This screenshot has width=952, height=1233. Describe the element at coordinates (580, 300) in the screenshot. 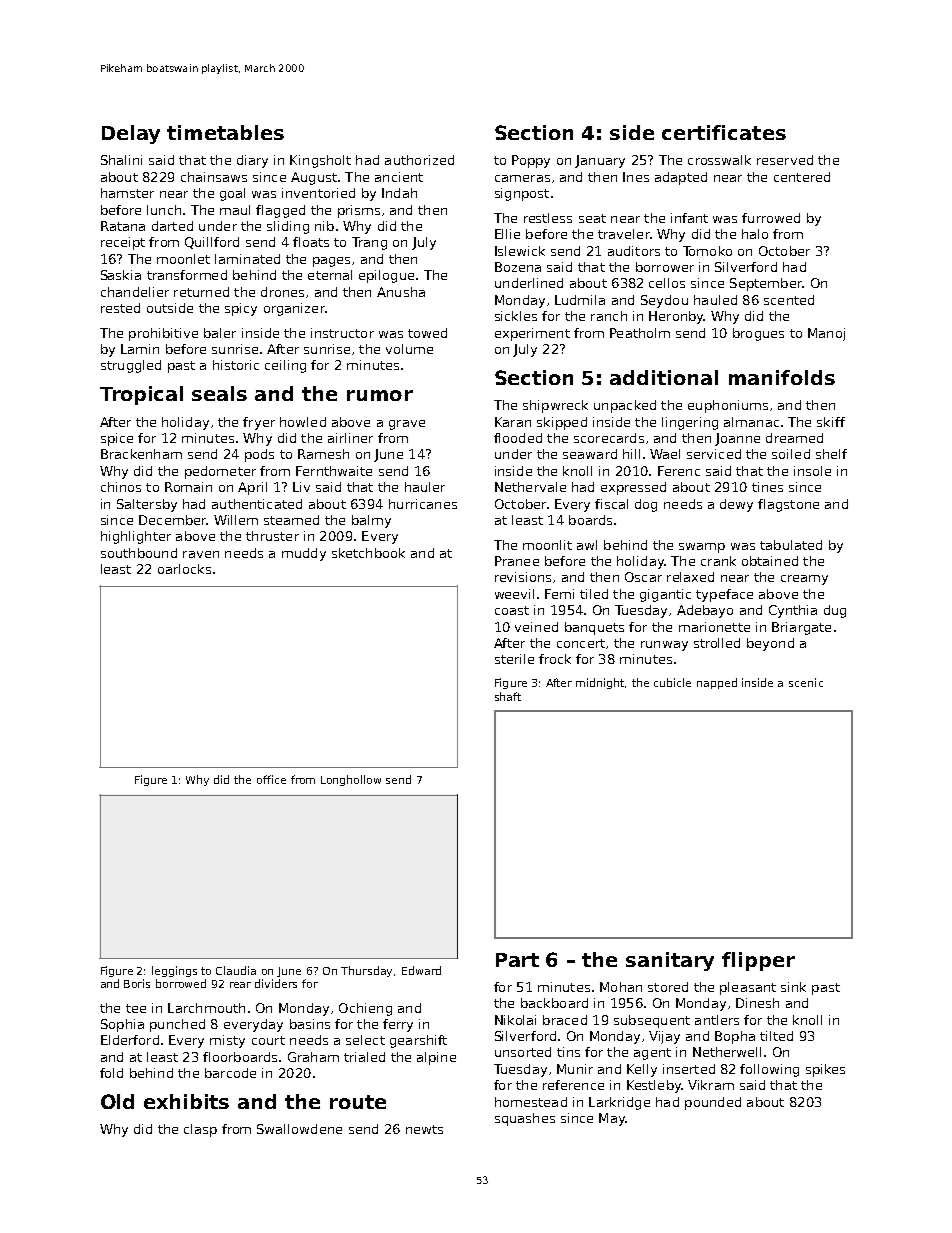

I see `Ludmila` at that location.
